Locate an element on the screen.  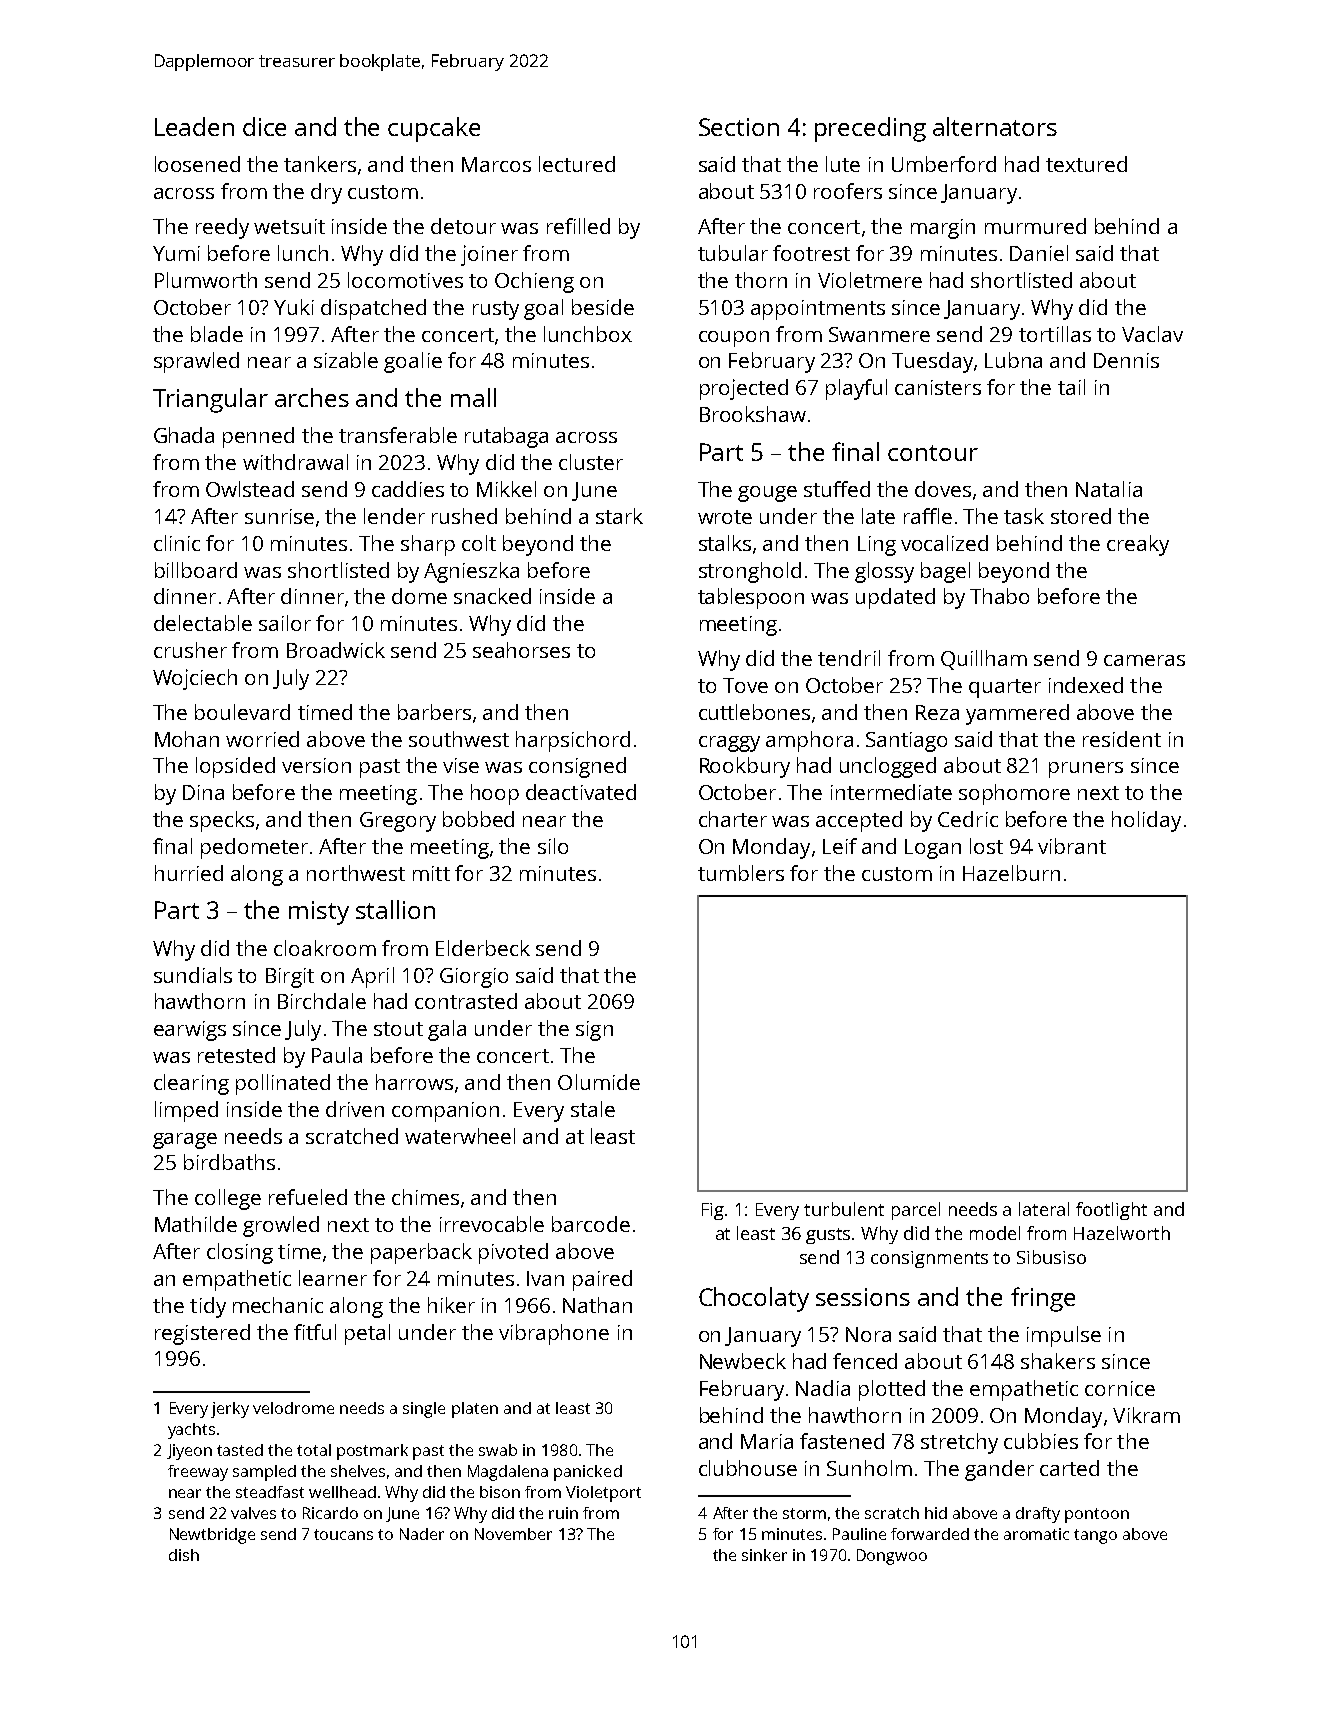
Brookshaw is located at coordinates (753, 414).
